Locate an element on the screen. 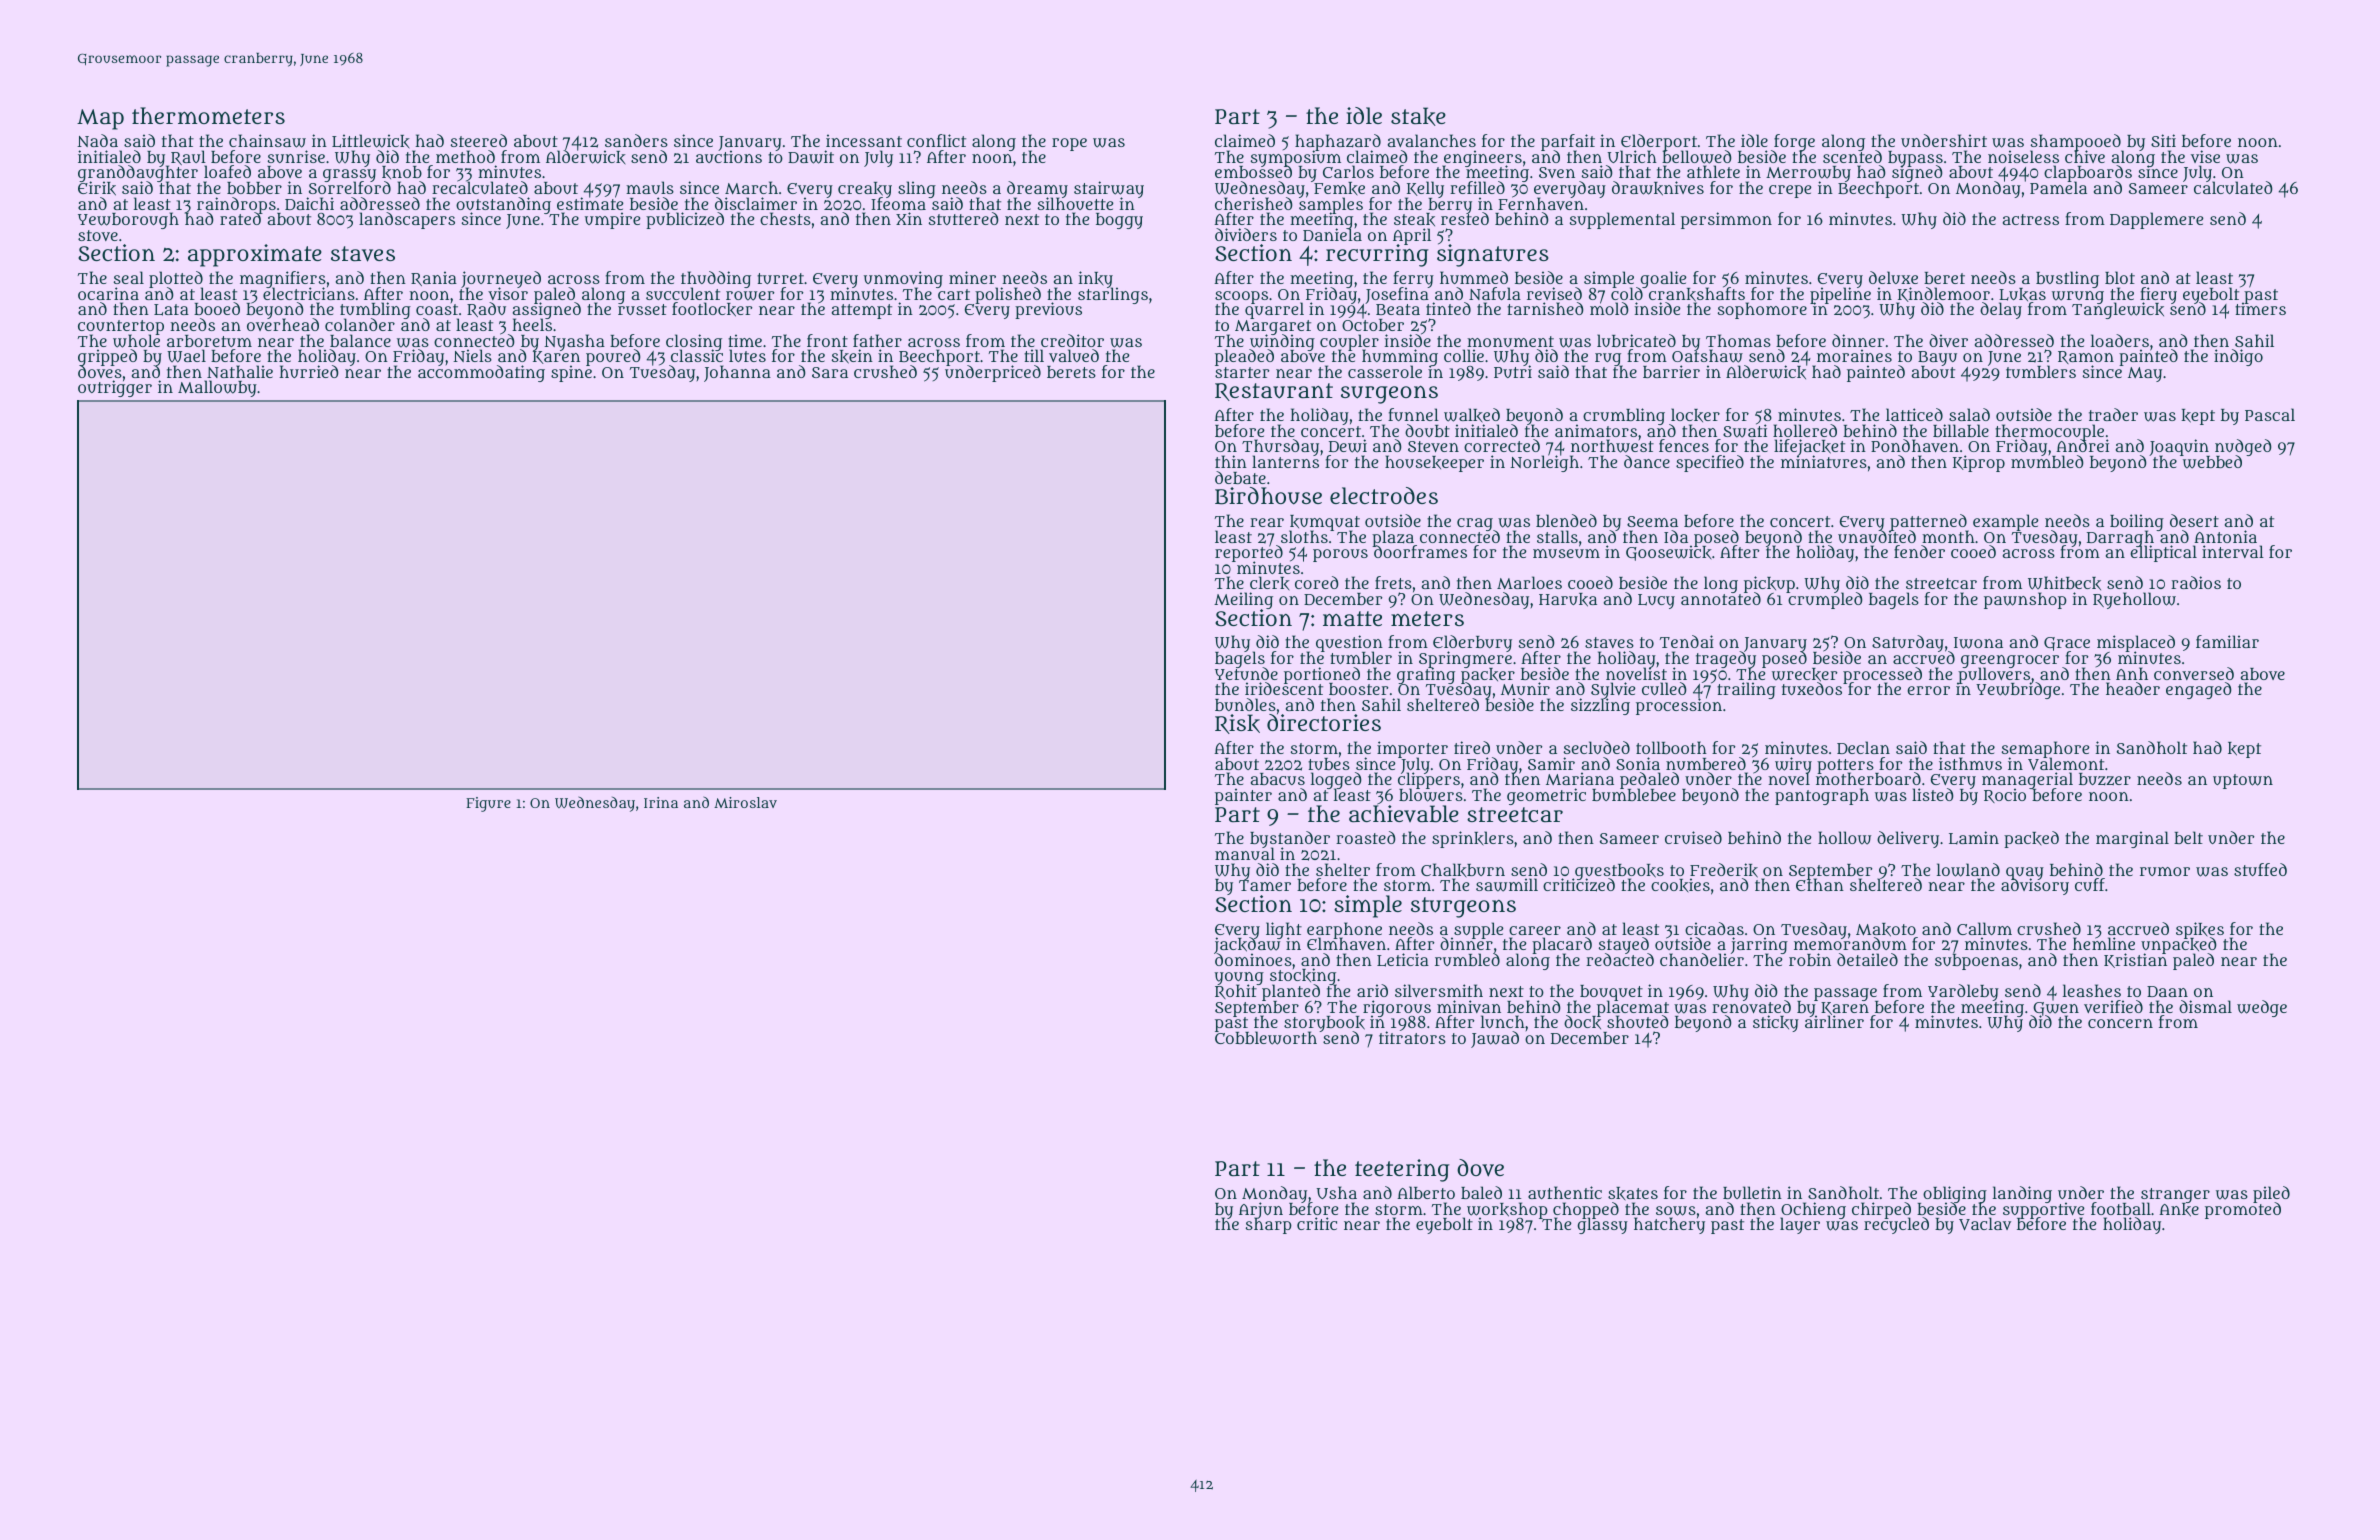  attempt is located at coordinates (862, 311).
